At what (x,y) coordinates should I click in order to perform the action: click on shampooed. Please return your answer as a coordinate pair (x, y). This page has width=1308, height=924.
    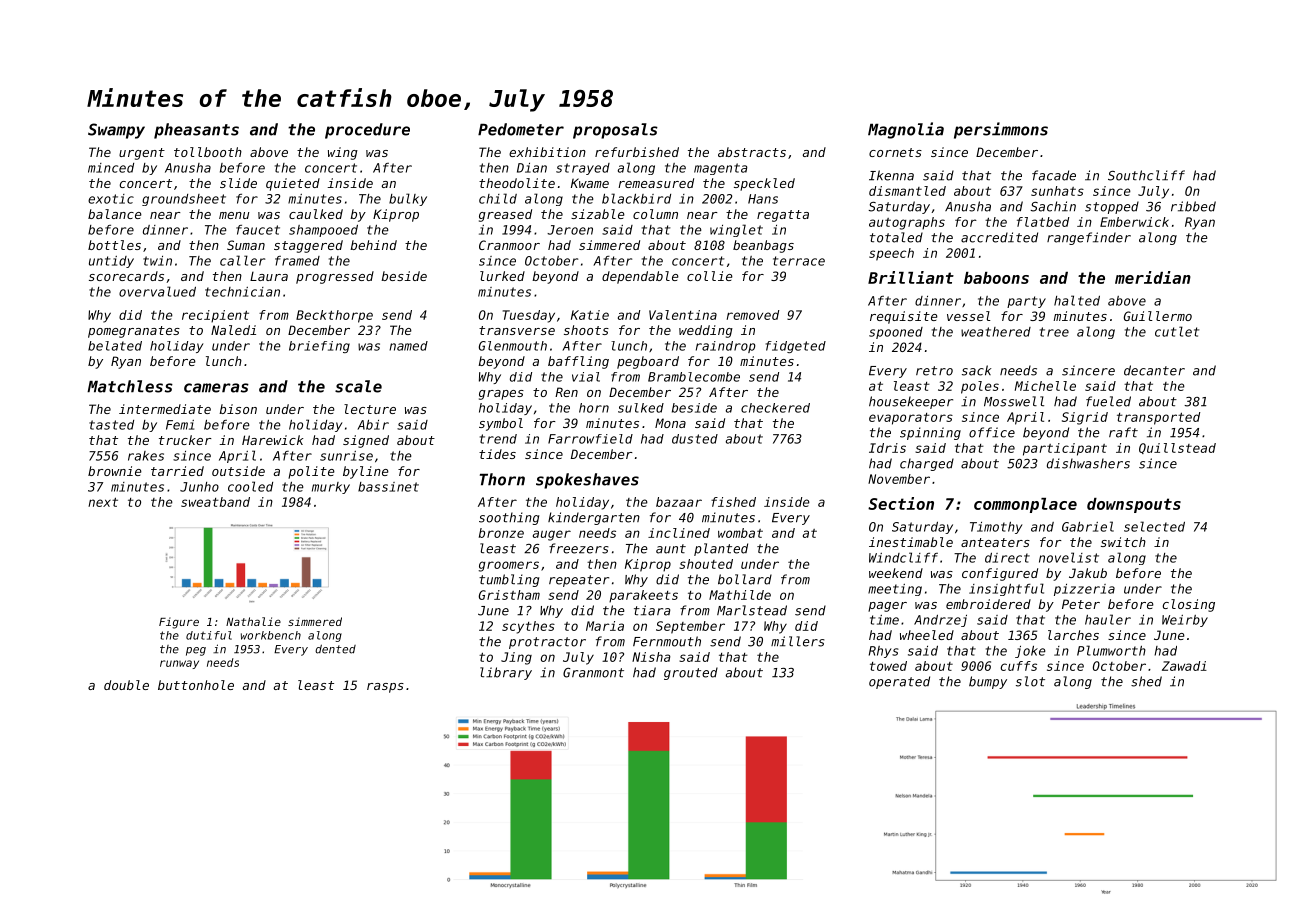
    Looking at the image, I should click on (323, 231).
